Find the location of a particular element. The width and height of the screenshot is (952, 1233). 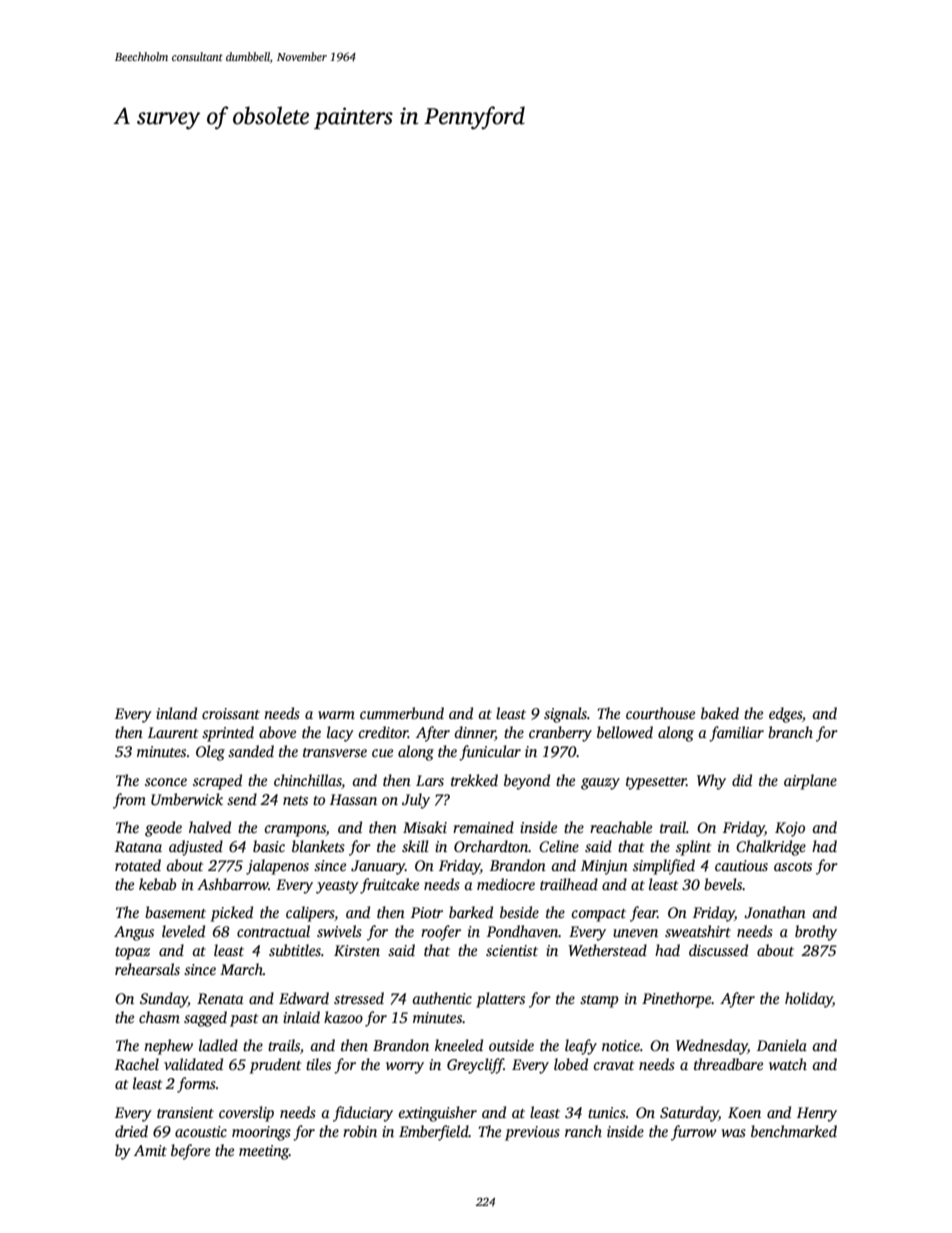

Kojo is located at coordinates (790, 829).
